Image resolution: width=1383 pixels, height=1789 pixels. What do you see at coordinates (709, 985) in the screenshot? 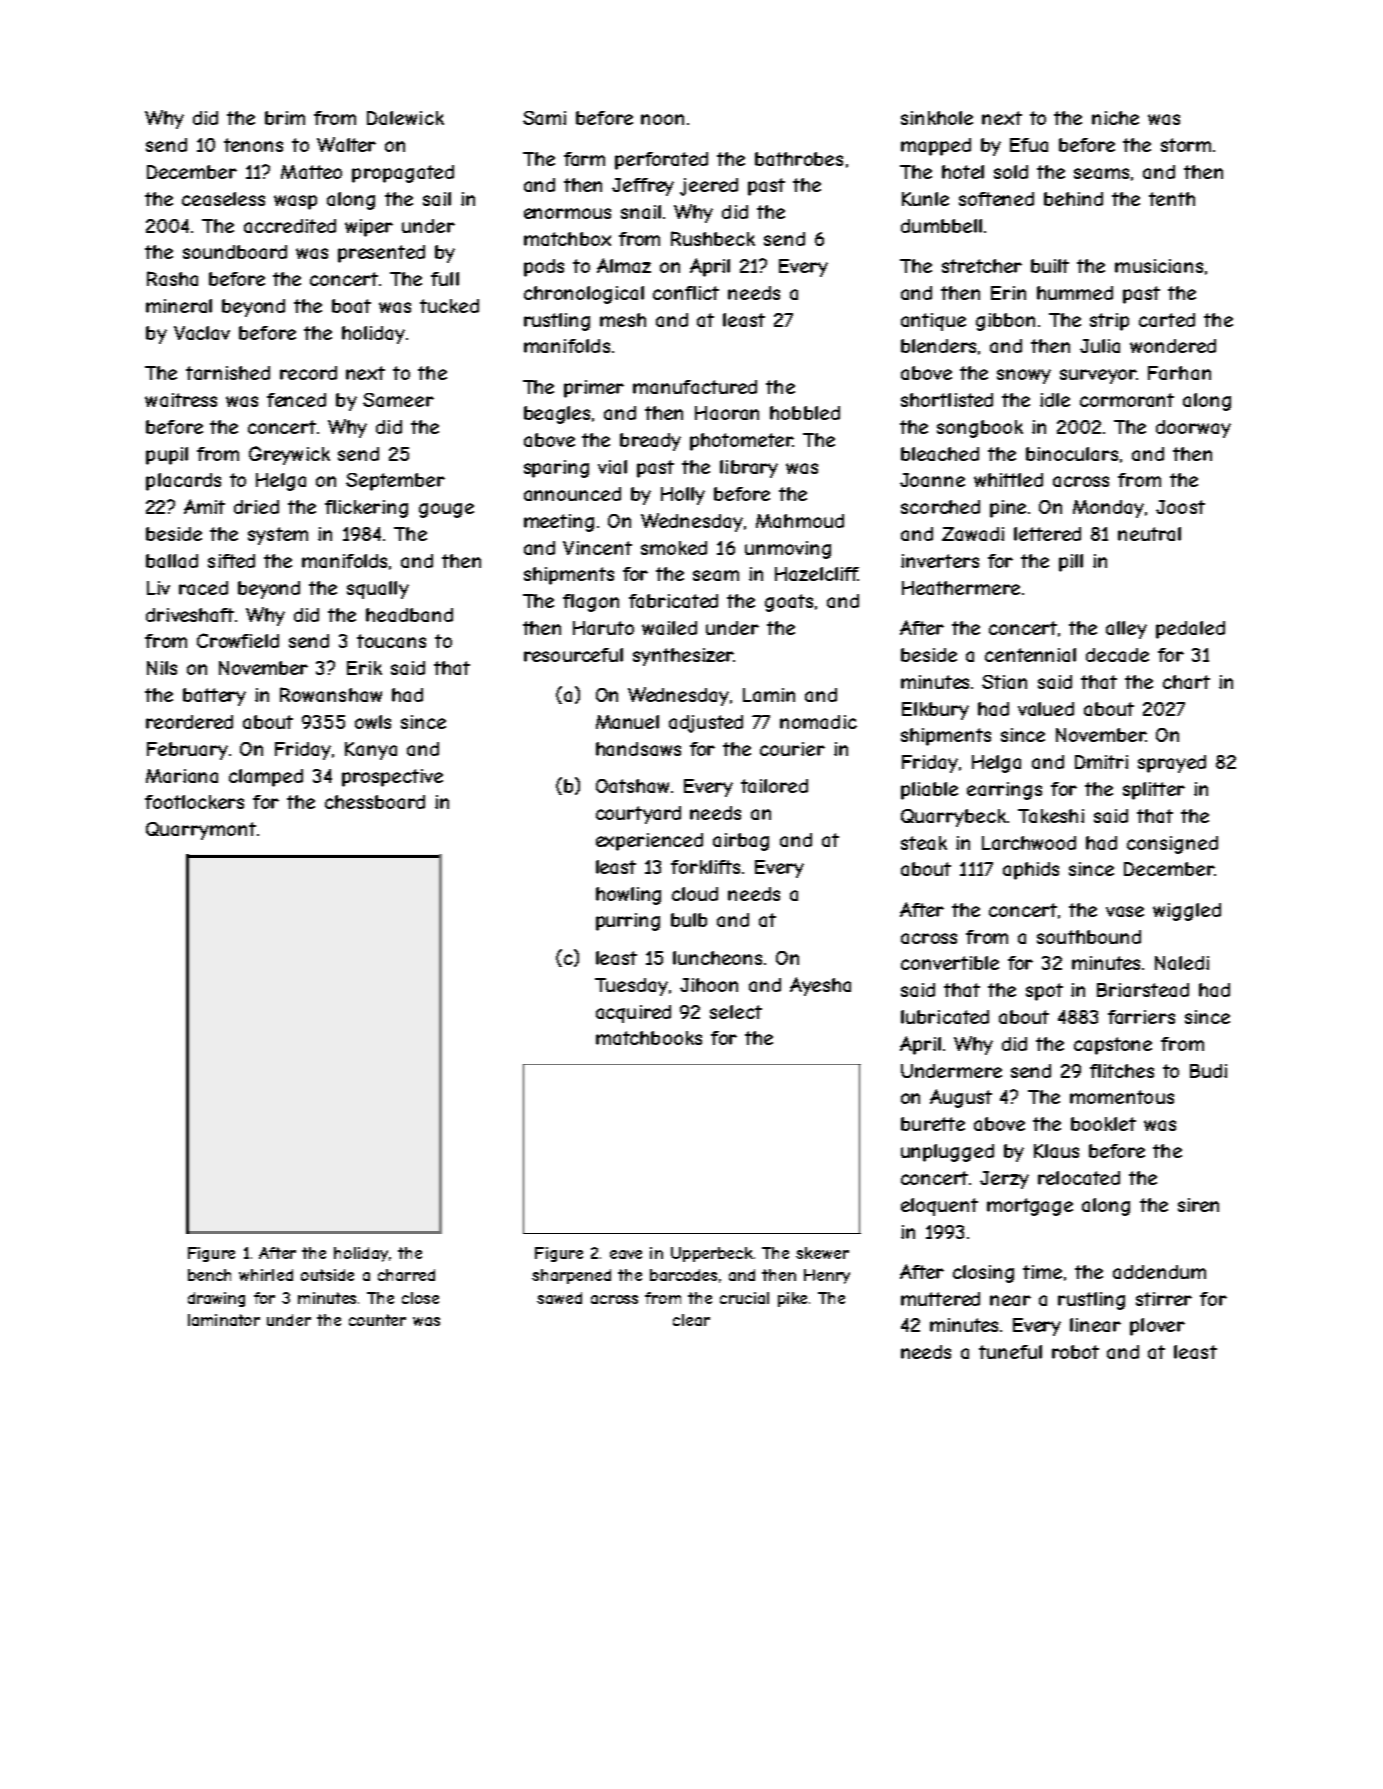
I see `Jihoon` at bounding box center [709, 985].
